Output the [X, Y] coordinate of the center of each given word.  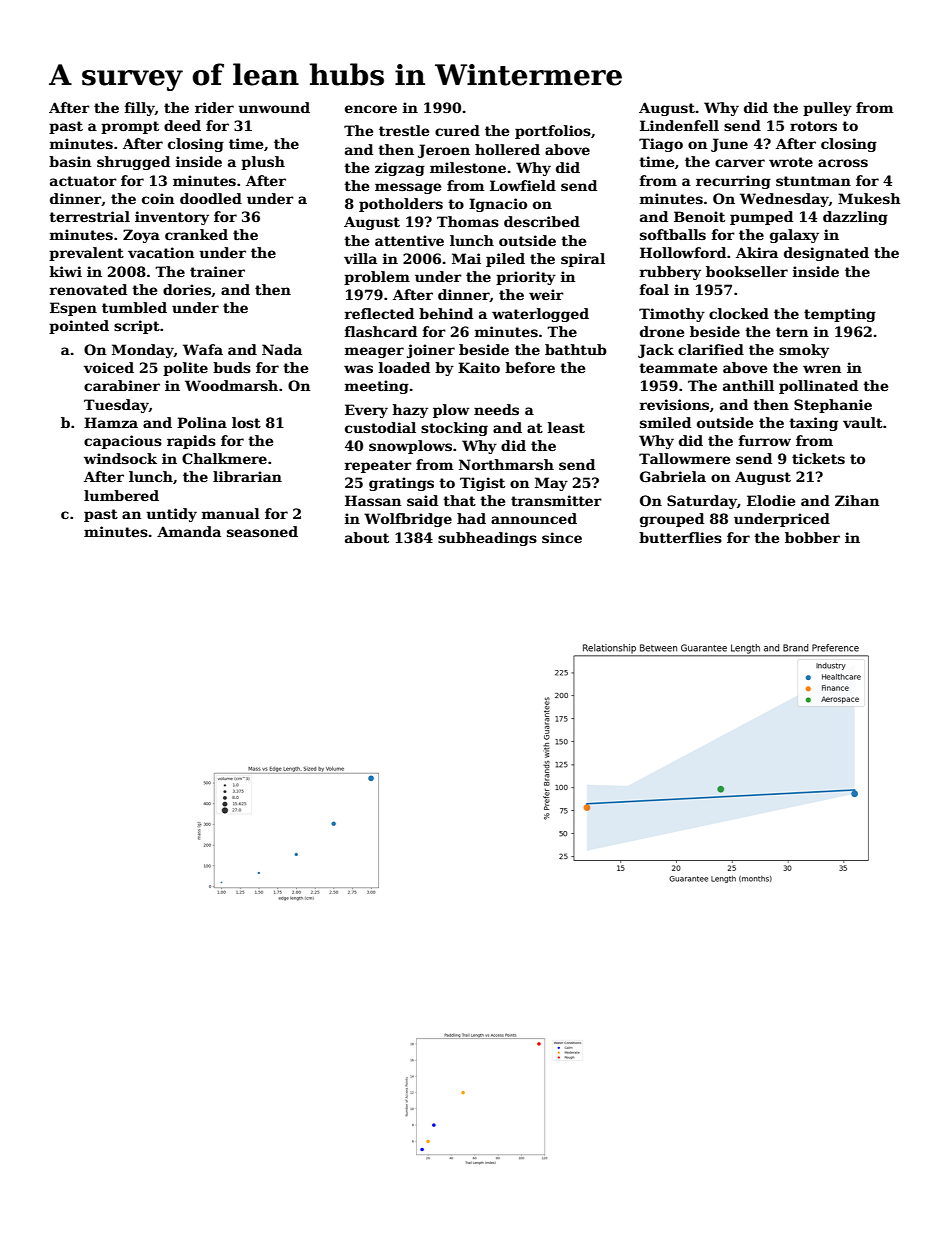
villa [360, 258]
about [367, 537]
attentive [409, 240]
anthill [748, 385]
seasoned [262, 531]
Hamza [111, 422]
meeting [377, 387]
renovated [88, 289]
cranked [196, 234]
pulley [827, 109]
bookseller [747, 271]
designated [826, 254]
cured [457, 130]
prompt [130, 127]
